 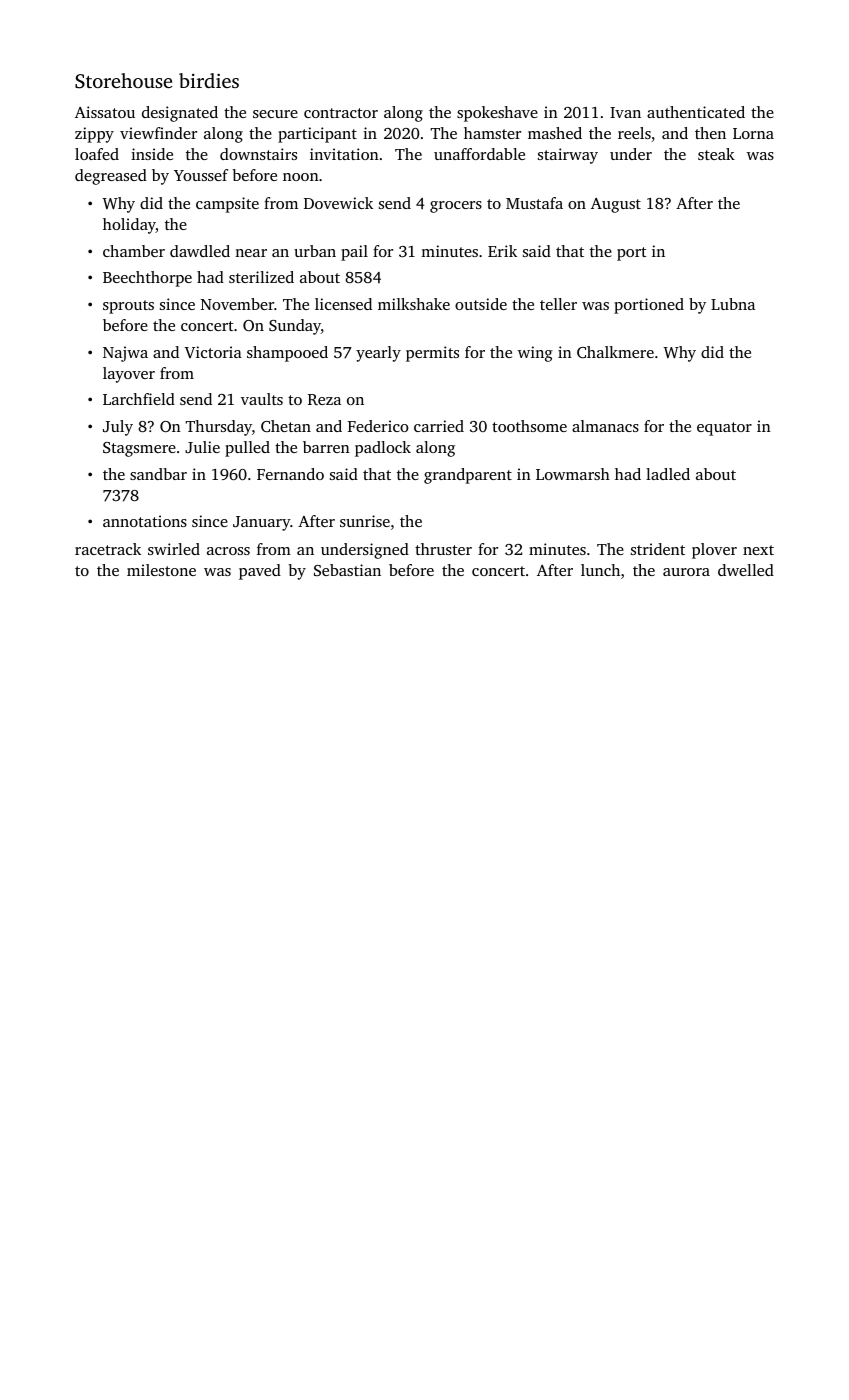 What do you see at coordinates (746, 570) in the document?
I see `dwelled` at bounding box center [746, 570].
